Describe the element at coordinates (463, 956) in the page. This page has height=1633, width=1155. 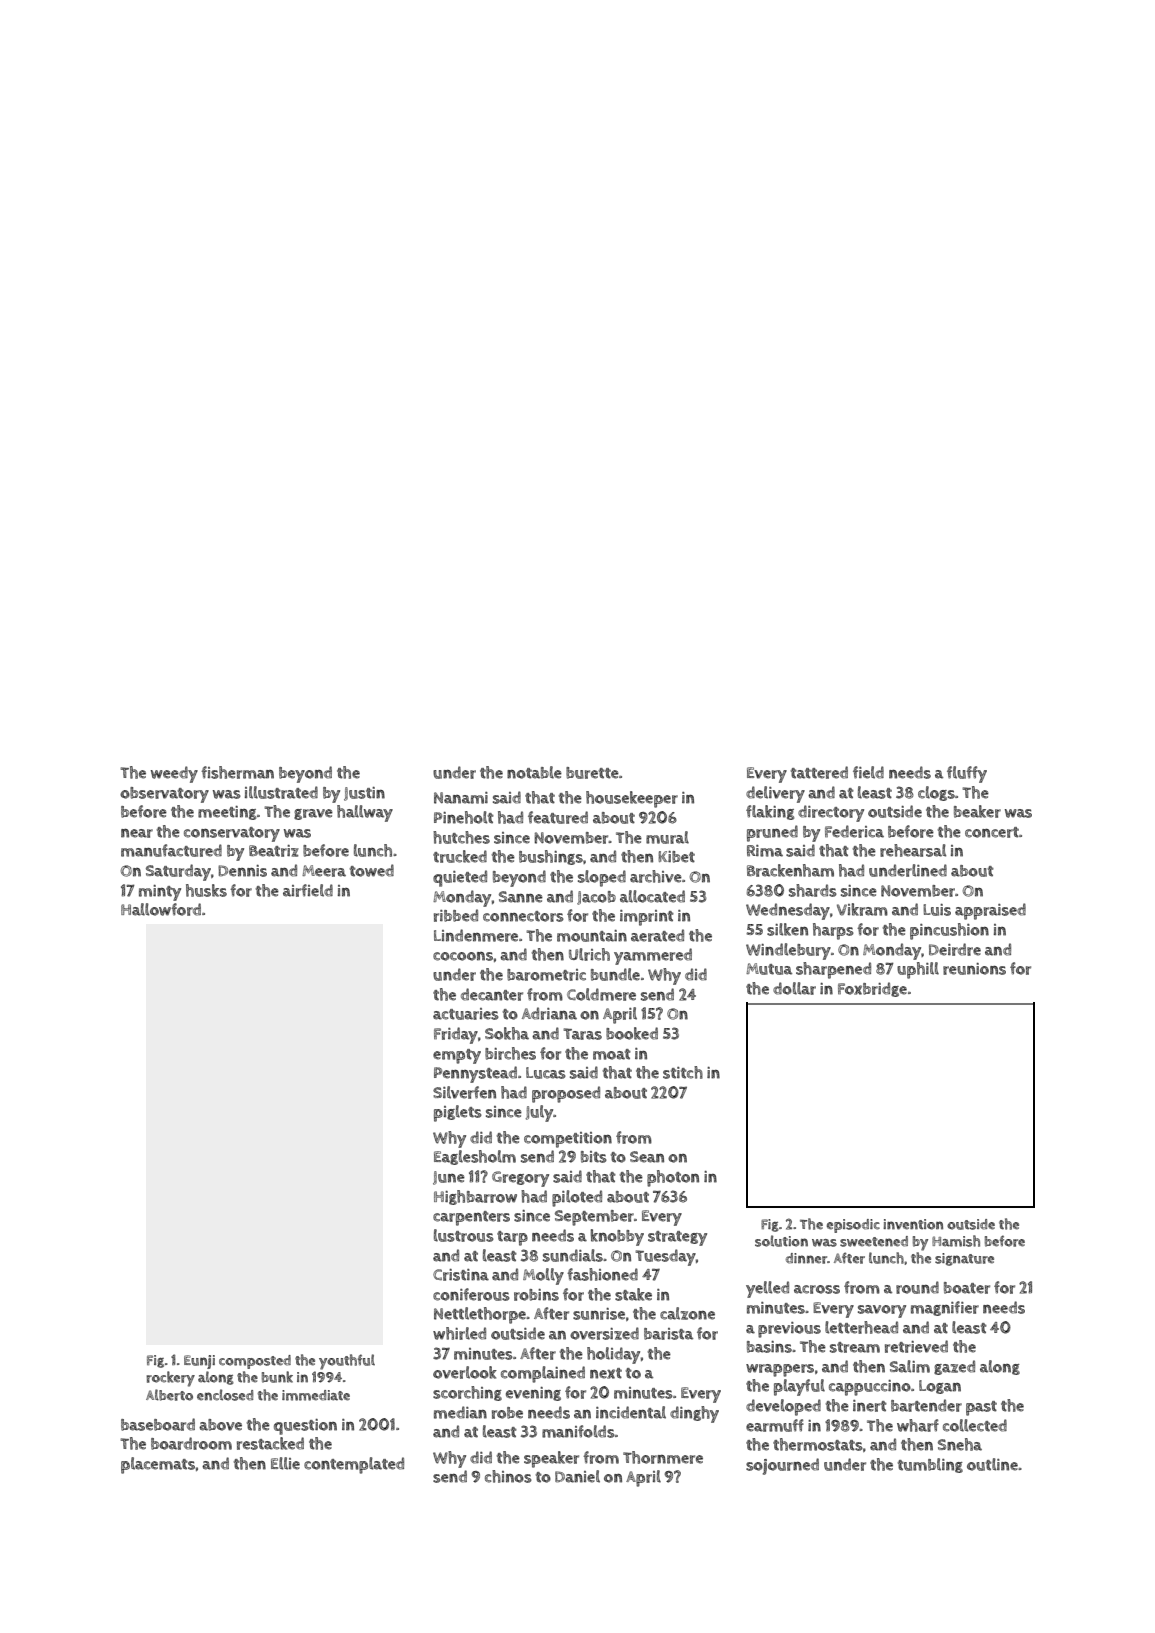
I see `cocoons` at that location.
